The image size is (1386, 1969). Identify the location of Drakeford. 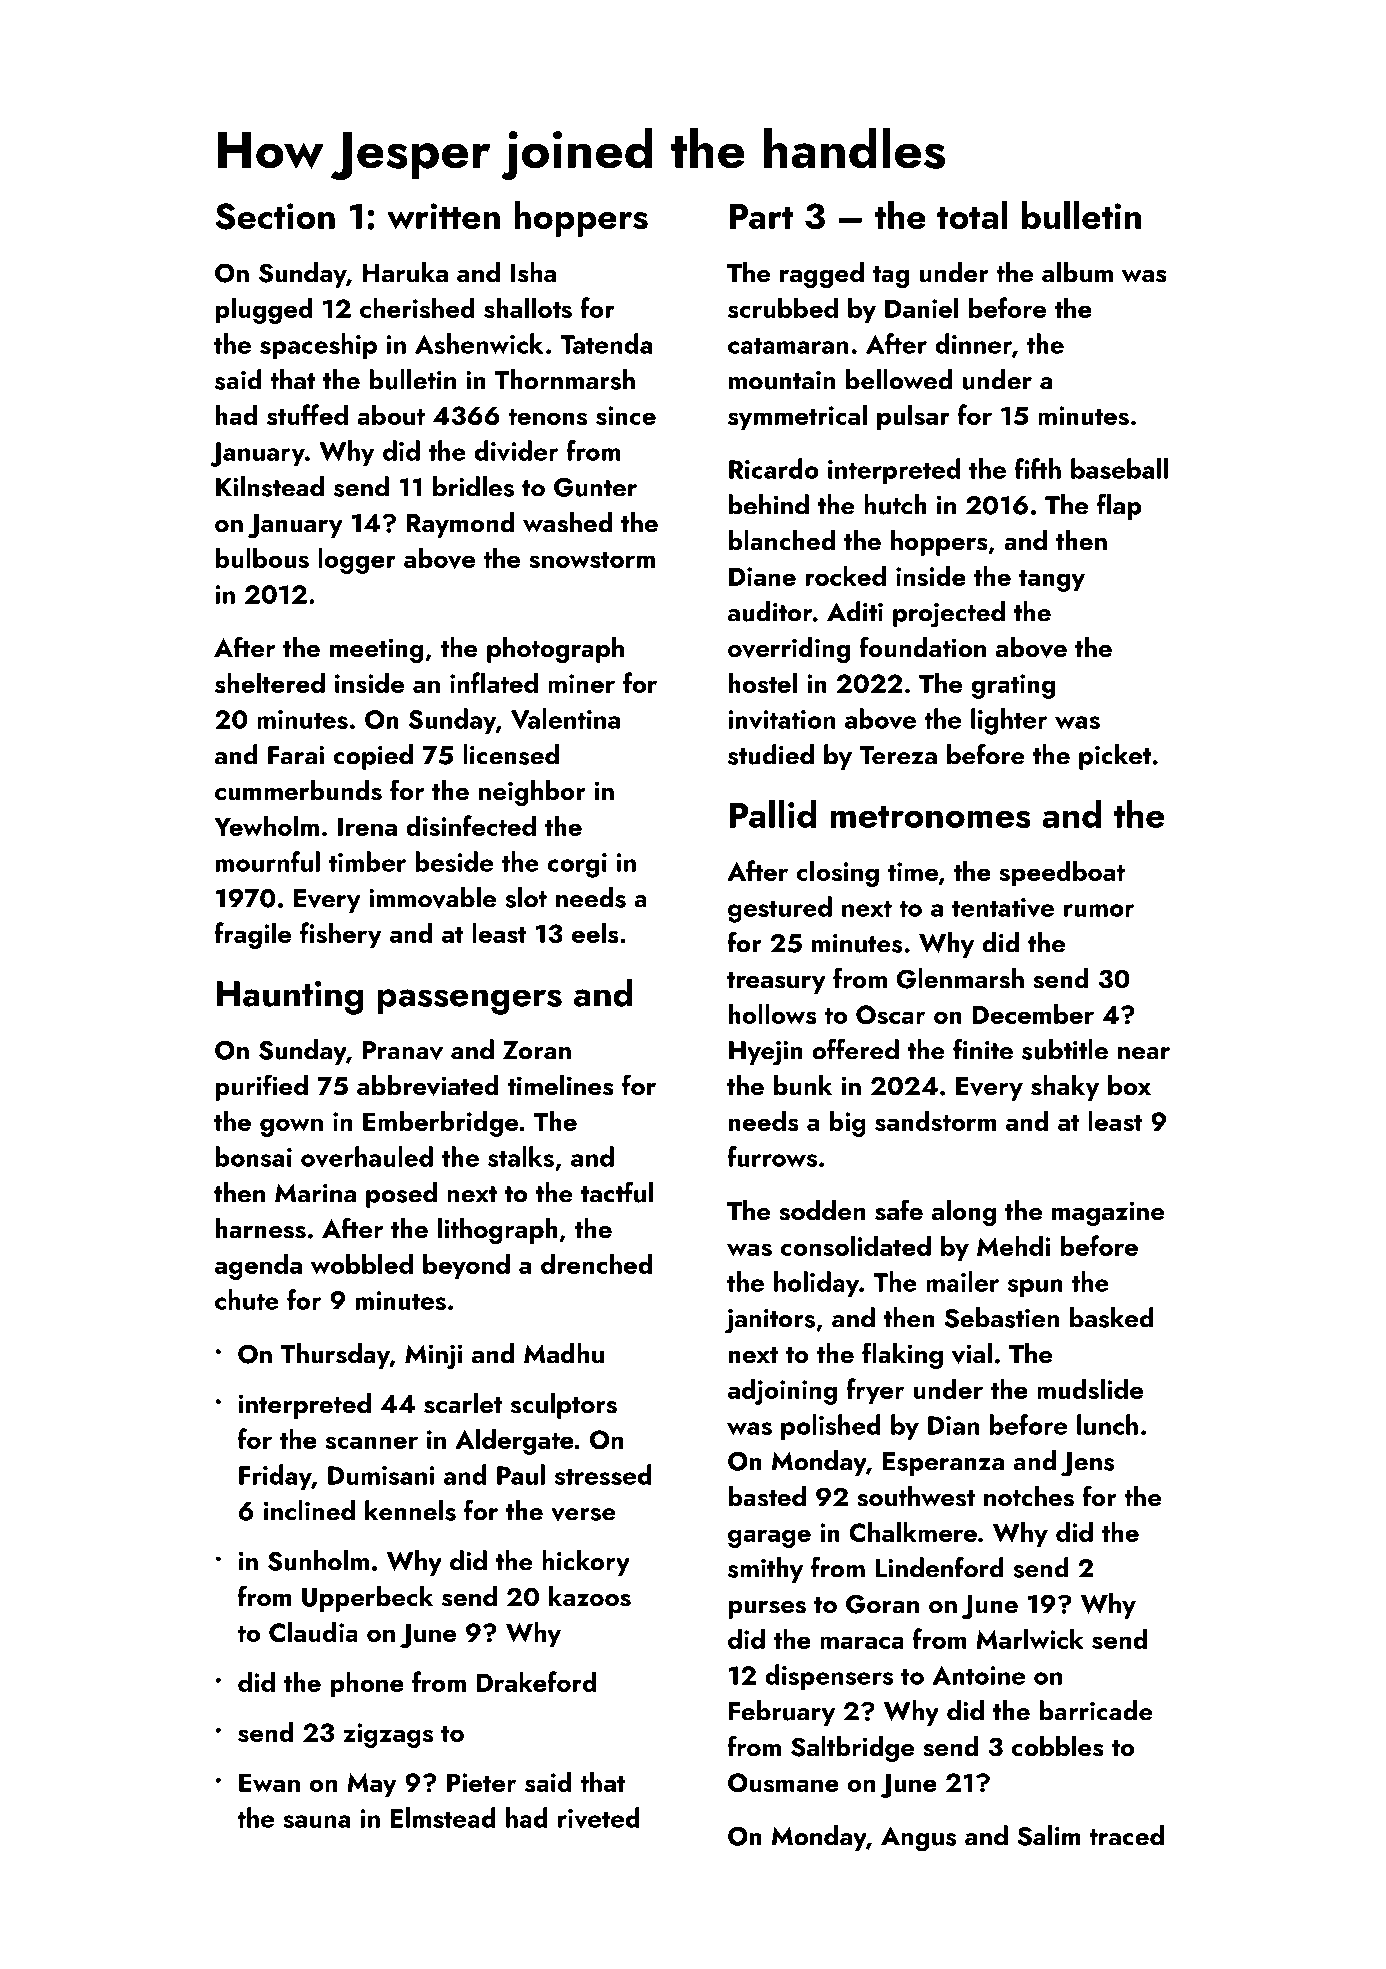
(537, 1681).
